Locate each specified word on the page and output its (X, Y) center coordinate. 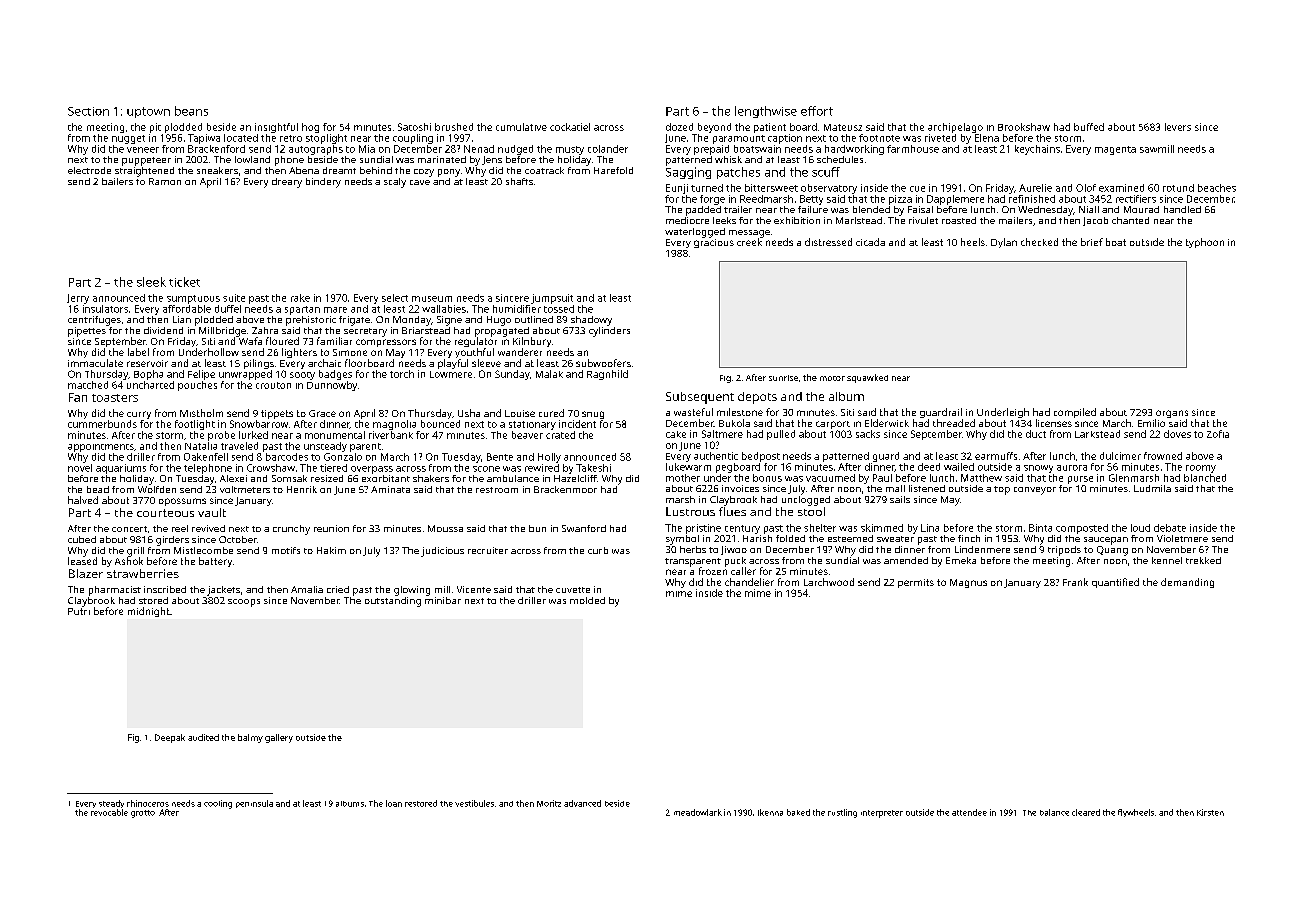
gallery (279, 738)
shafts (519, 181)
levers (1178, 127)
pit (155, 128)
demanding (1187, 583)
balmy (250, 738)
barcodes (287, 457)
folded (790, 538)
